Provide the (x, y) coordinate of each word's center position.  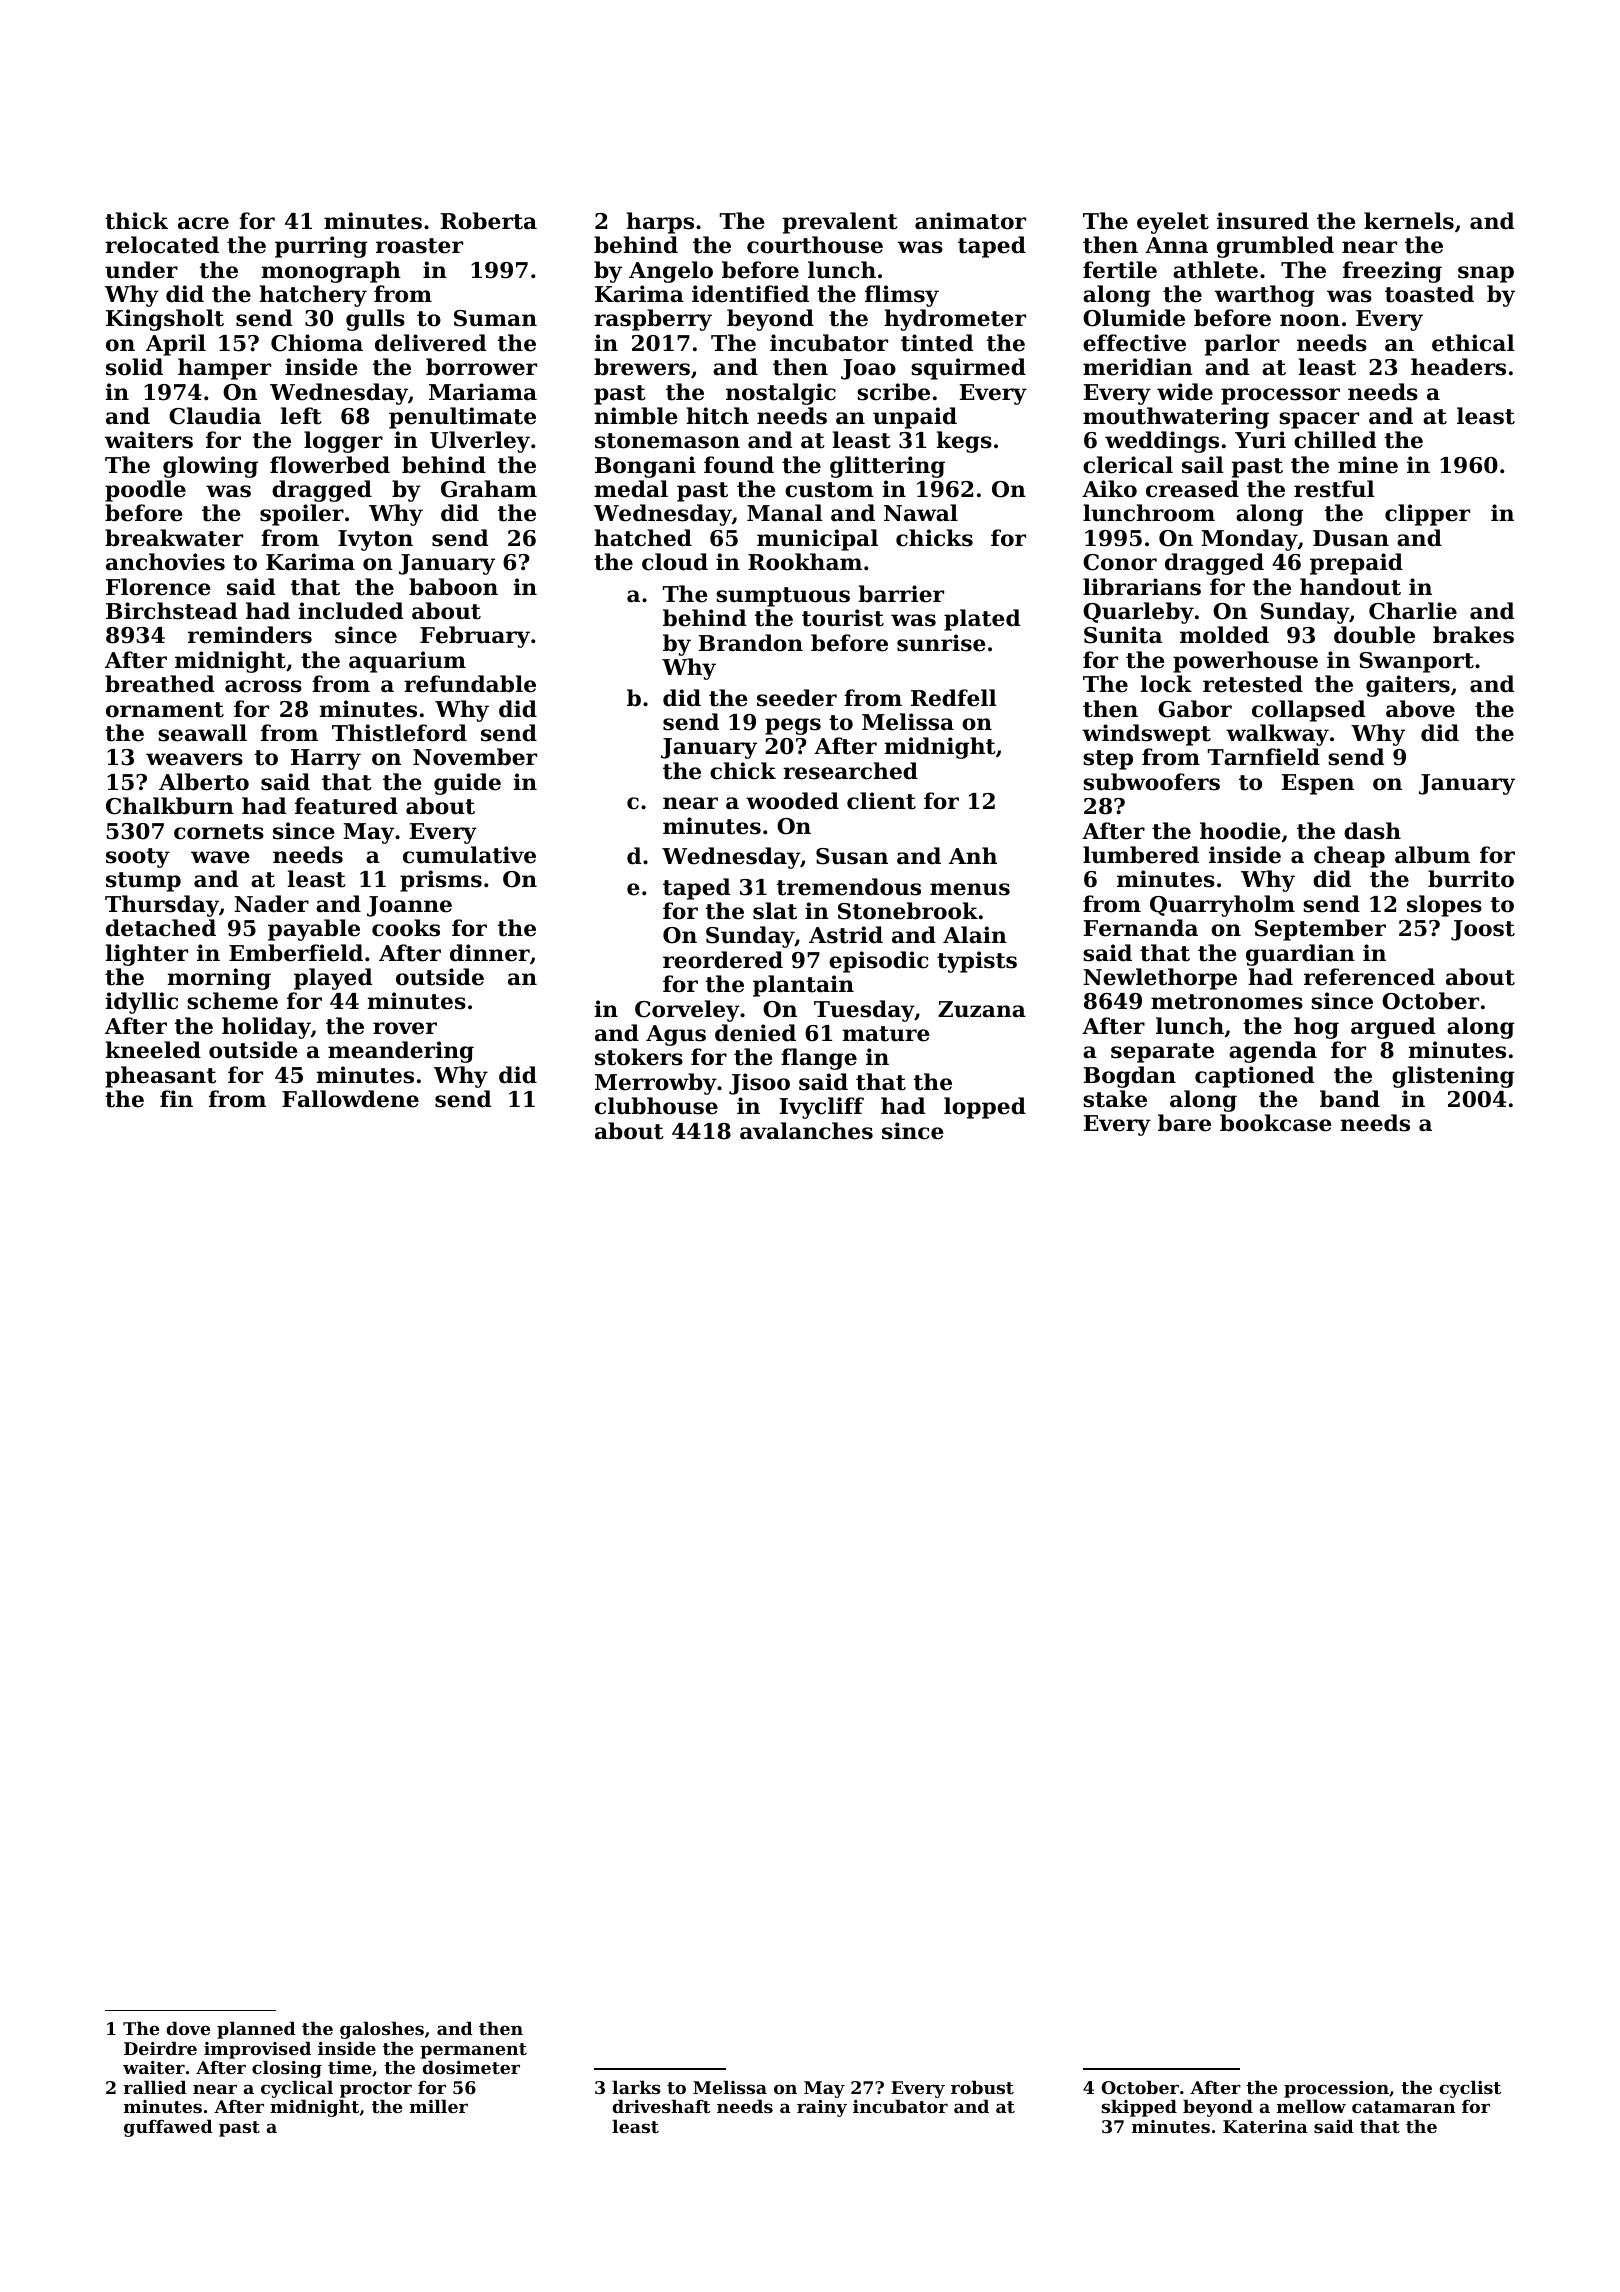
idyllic (141, 1003)
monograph (331, 272)
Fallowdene (350, 1099)
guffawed (168, 2128)
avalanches (806, 1131)
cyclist (1470, 2089)
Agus (676, 1035)
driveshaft (661, 2106)
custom (829, 490)
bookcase (1276, 1123)
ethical (1473, 343)
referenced (1369, 977)
